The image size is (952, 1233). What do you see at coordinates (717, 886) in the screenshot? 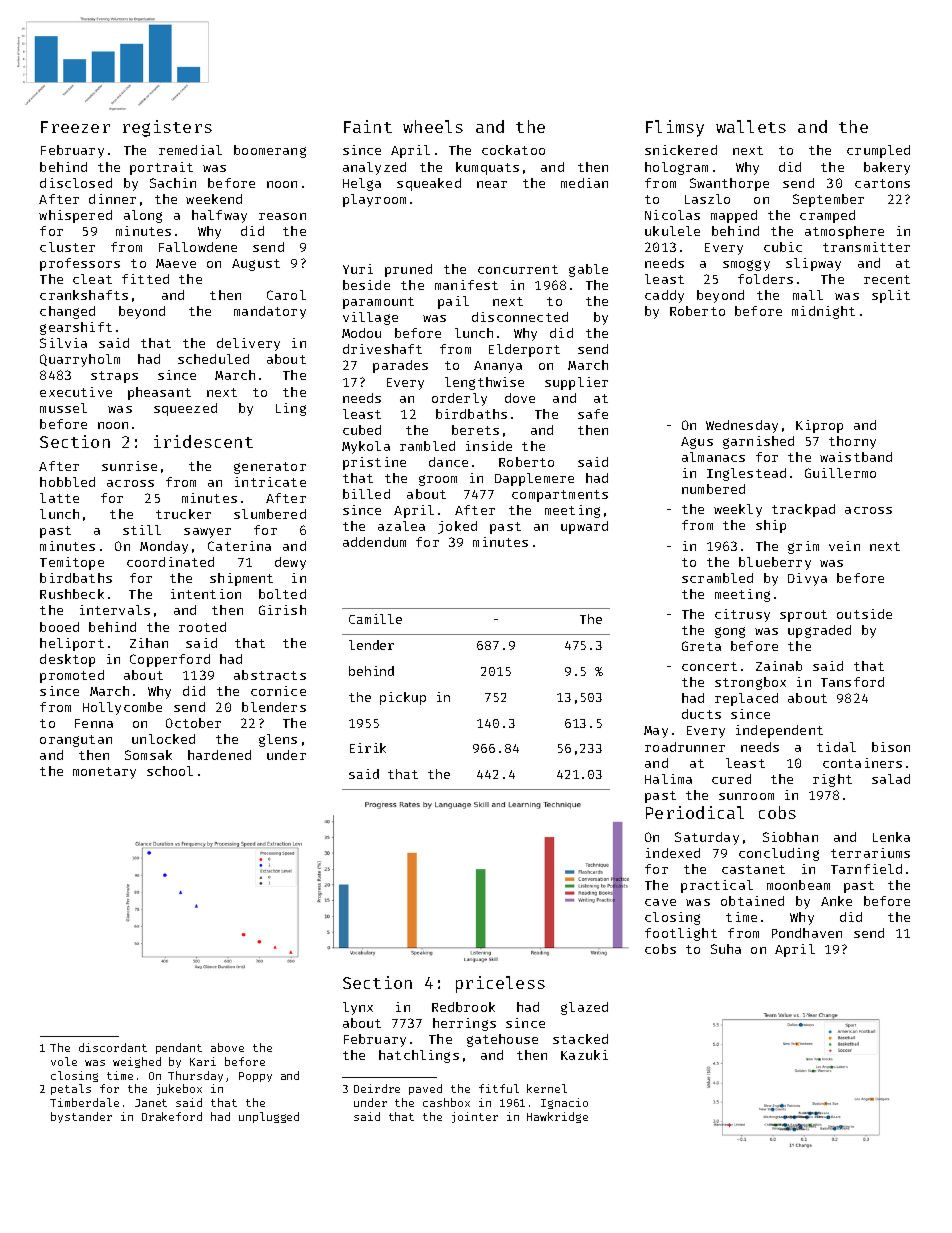
I see `practical` at bounding box center [717, 886].
